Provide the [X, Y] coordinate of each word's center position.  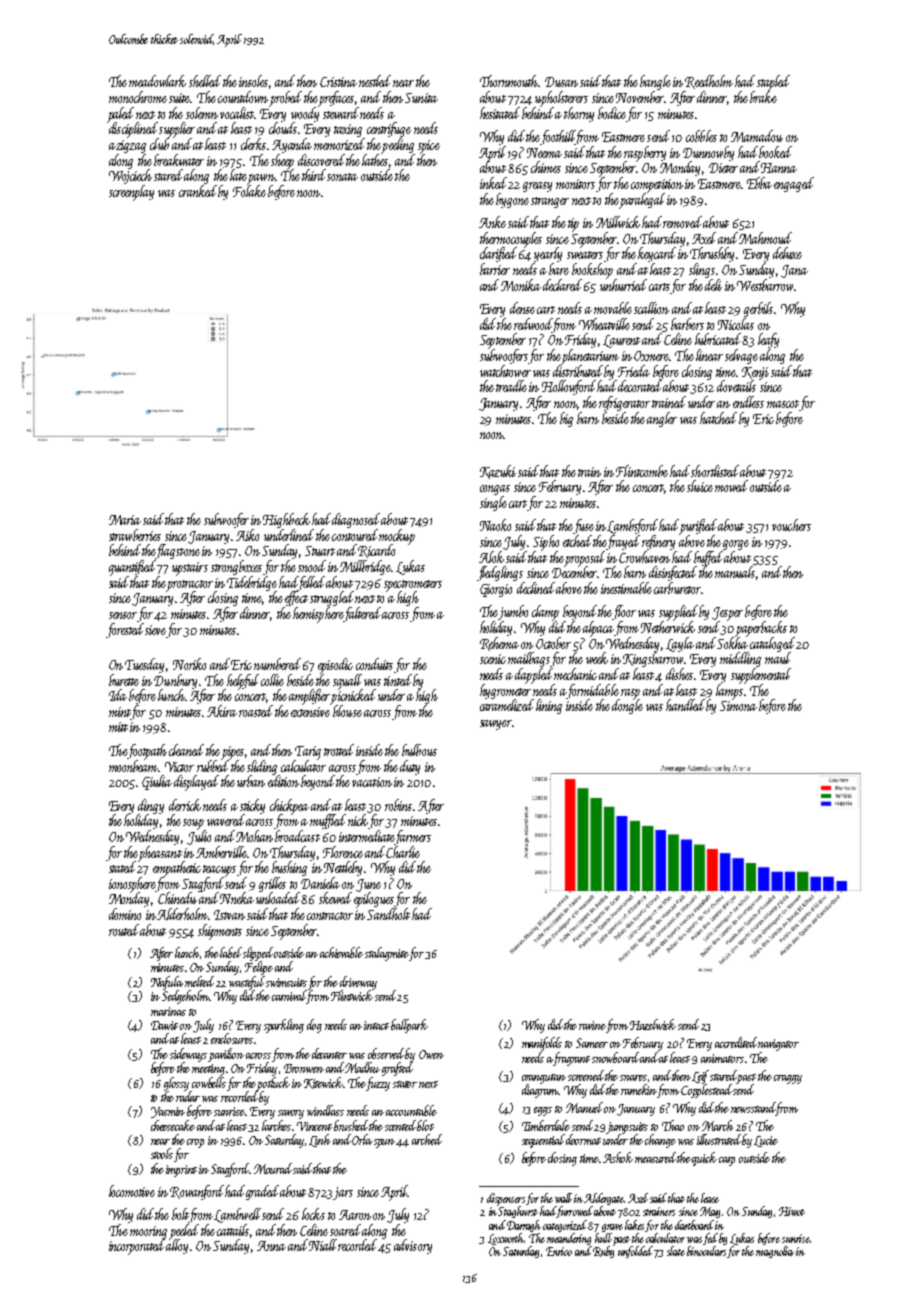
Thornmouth [509, 81]
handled [685, 705]
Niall [323, 1245]
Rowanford [197, 1192]
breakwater [179, 160]
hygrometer [505, 691]
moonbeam [133, 766]
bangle [655, 82]
